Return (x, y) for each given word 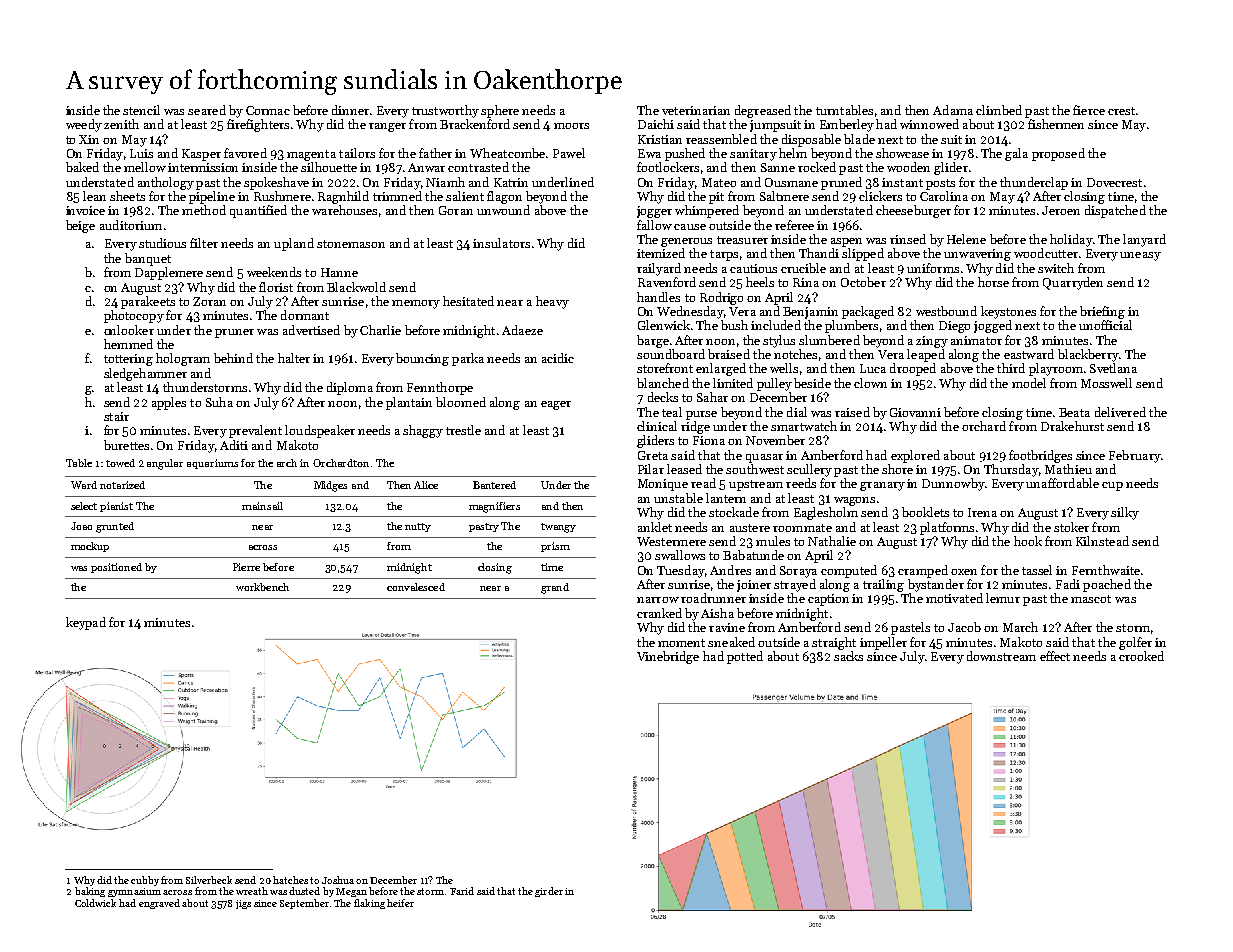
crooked (1141, 656)
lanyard (1144, 240)
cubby (145, 881)
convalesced (416, 587)
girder (549, 892)
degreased (763, 111)
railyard (659, 269)
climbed (999, 110)
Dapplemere (169, 273)
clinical (657, 426)
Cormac (268, 110)
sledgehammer (145, 374)
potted (745, 657)
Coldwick (95, 903)
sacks (848, 656)
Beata (1074, 412)
